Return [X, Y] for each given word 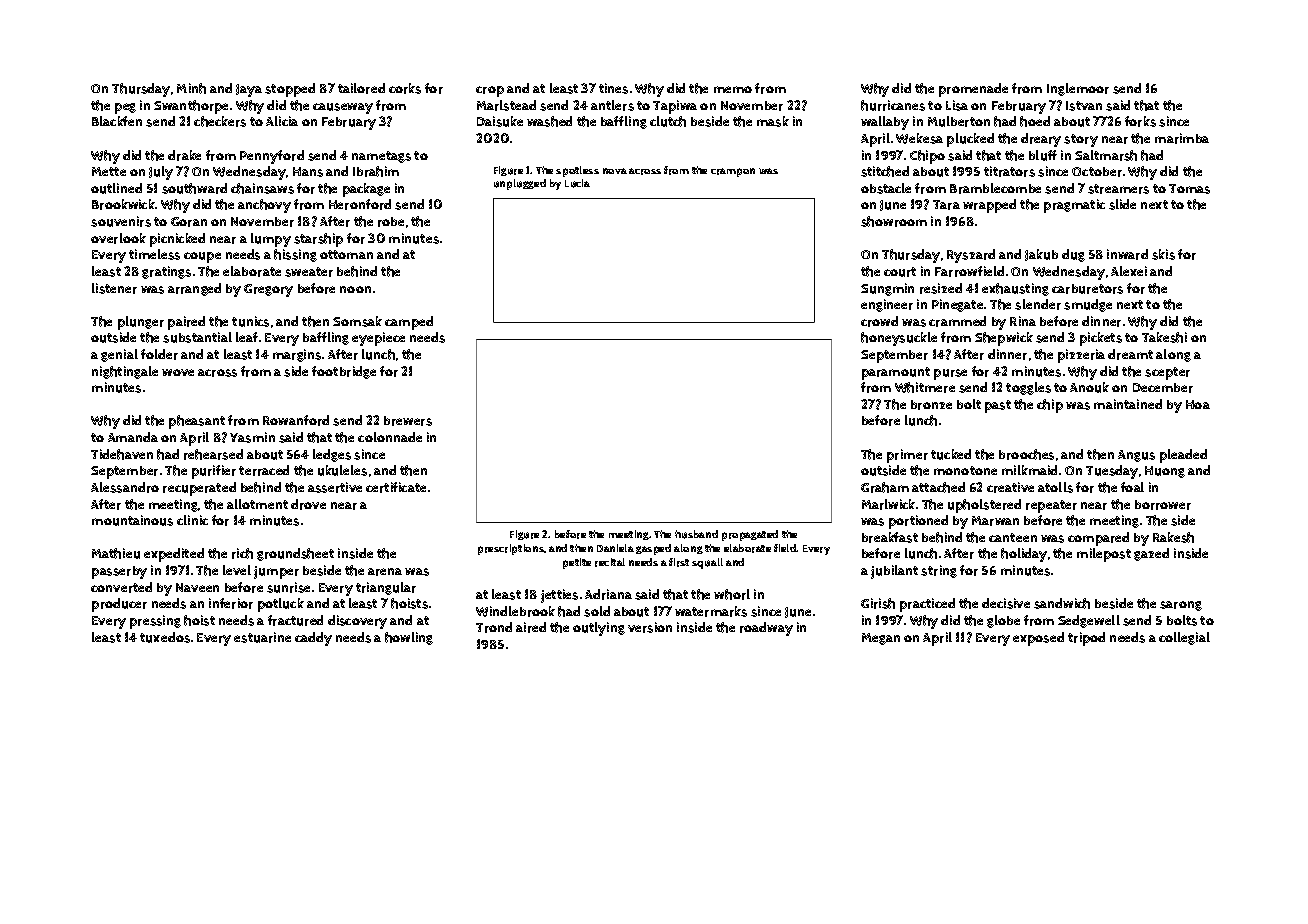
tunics [250, 321]
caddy [313, 639]
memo [733, 89]
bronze [931, 405]
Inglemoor [1078, 89]
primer [907, 456]
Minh [191, 88]
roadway [766, 629]
